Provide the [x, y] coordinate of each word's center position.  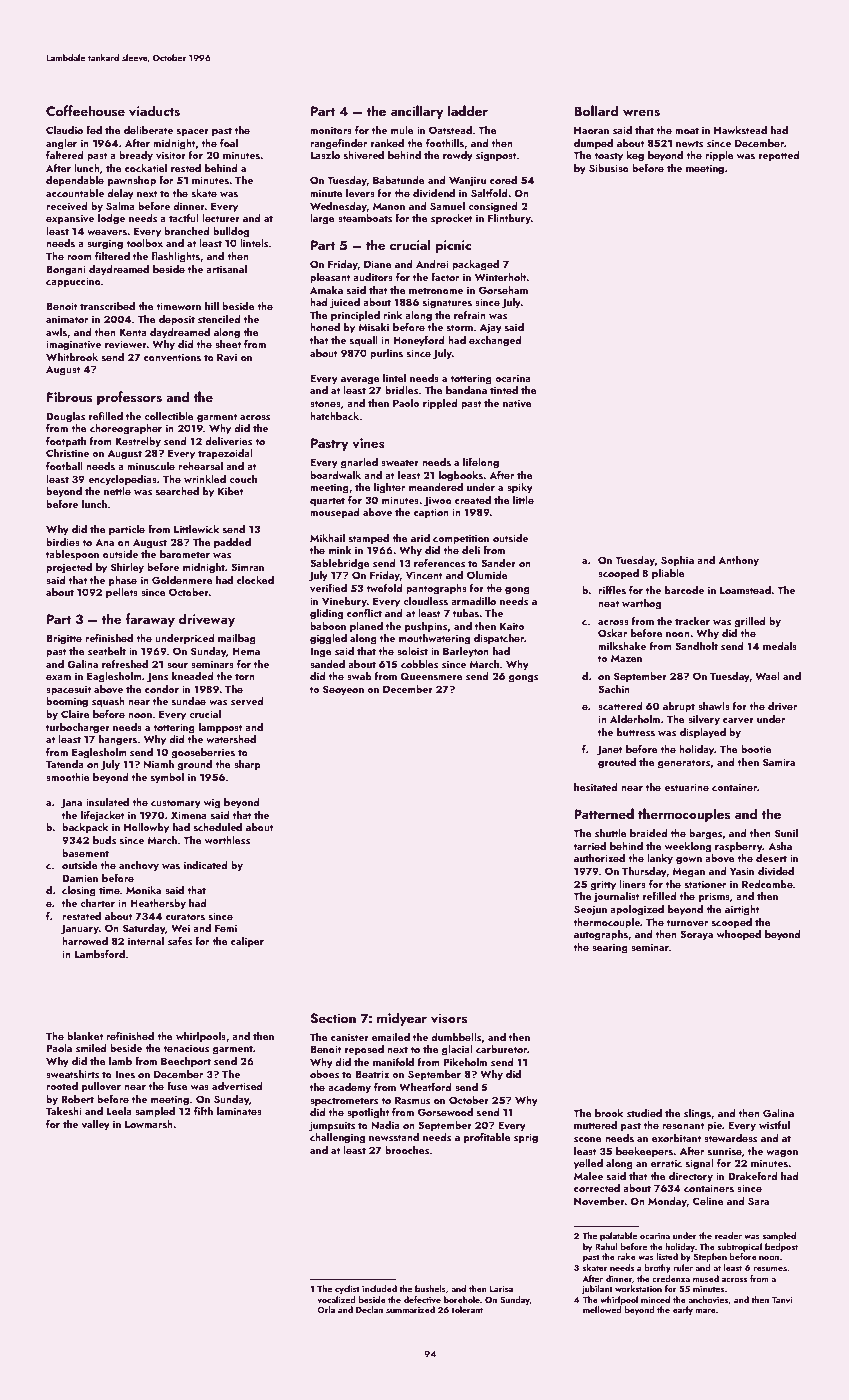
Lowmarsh [149, 1124]
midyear [402, 1019]
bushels [430, 1288]
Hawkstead [740, 130]
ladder [468, 110]
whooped [739, 935]
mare [706, 1311]
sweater [400, 462]
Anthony [738, 561]
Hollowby [146, 828]
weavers [107, 232]
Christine [67, 453]
